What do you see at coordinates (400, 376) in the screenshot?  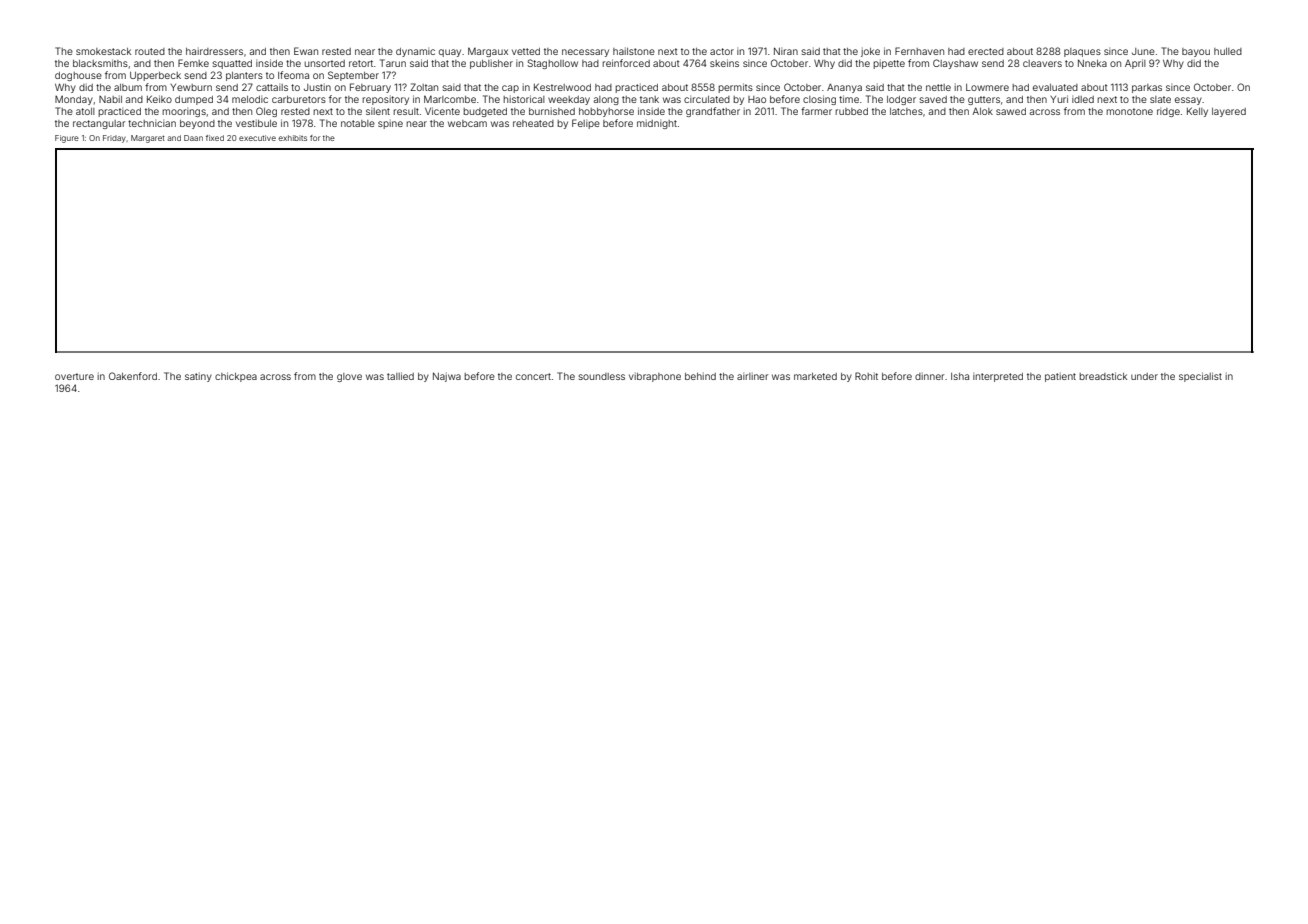 I see `tallied` at bounding box center [400, 376].
